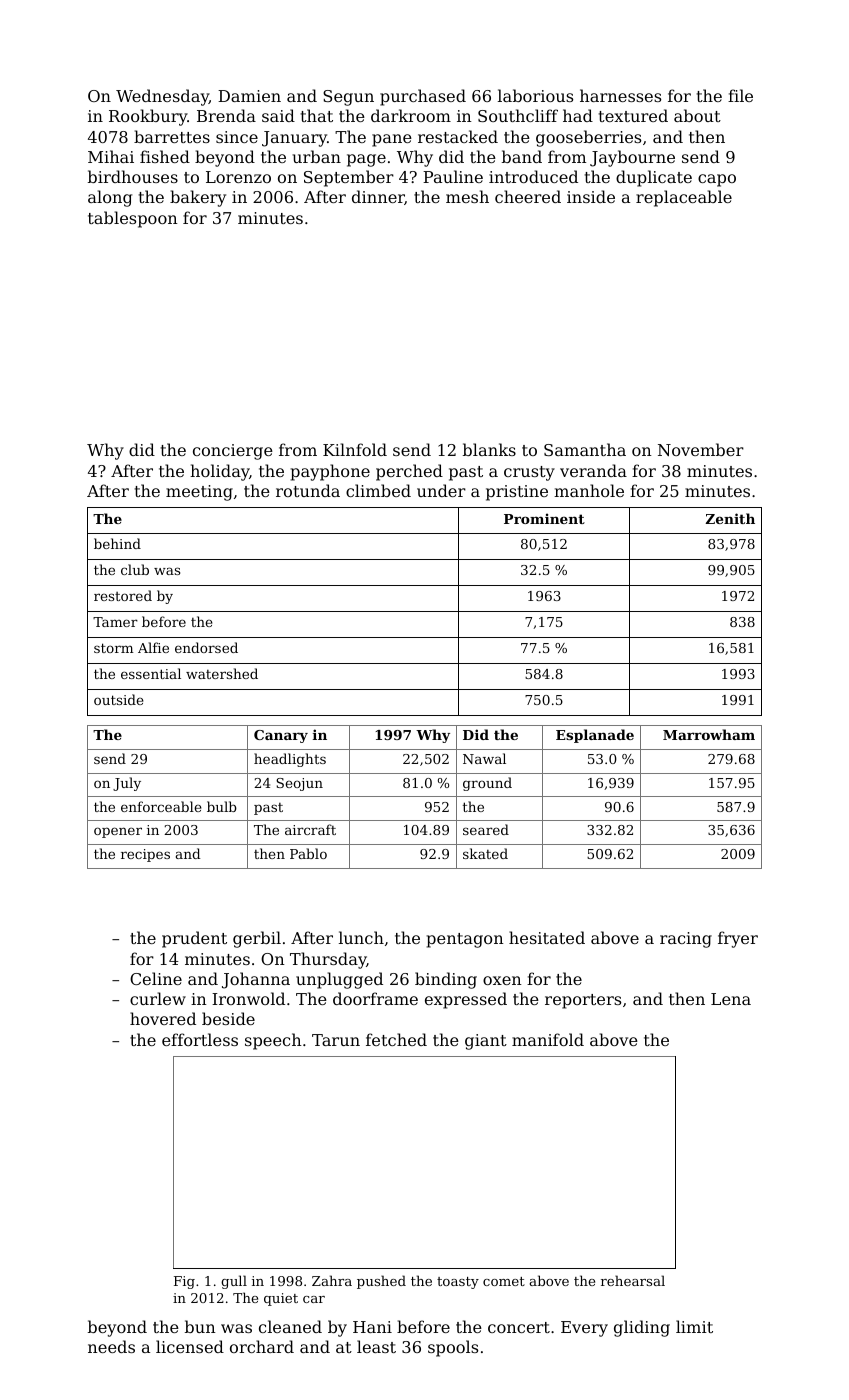  I want to click on purchased, so click(423, 97).
